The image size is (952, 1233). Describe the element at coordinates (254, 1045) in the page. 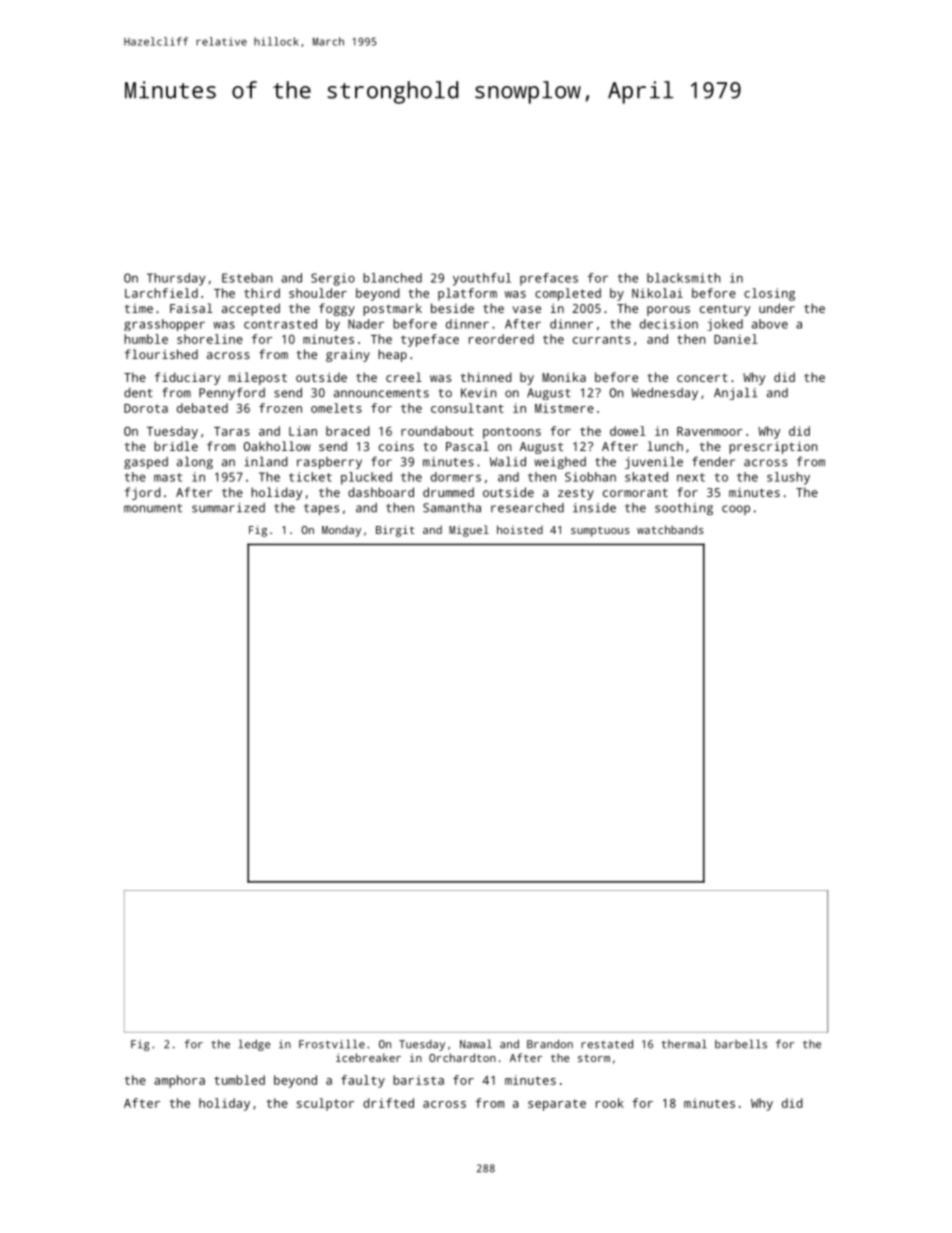

I see `ledge` at that location.
